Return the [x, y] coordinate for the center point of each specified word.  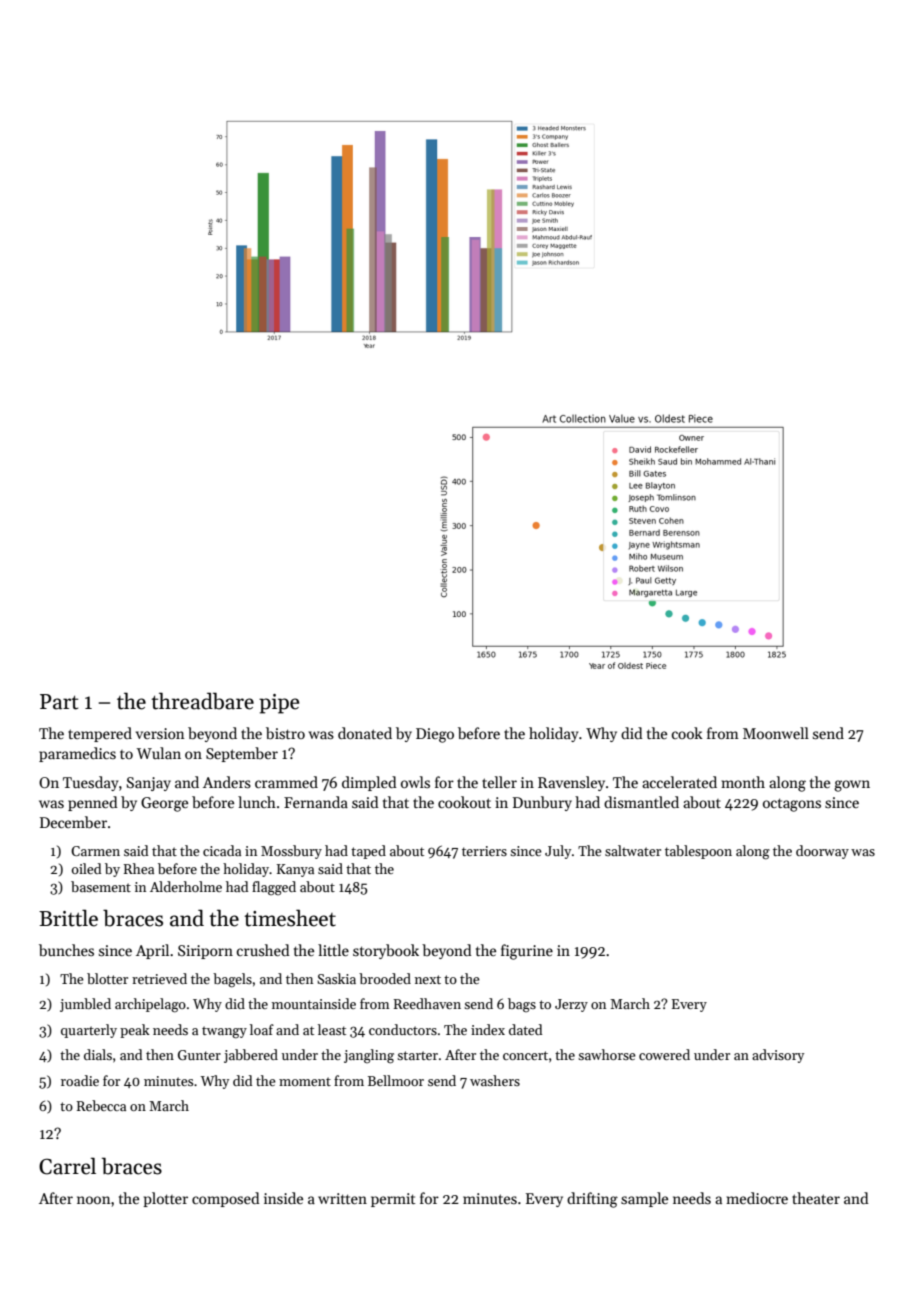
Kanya [295, 870]
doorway [822, 852]
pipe [279, 704]
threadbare [202, 701]
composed [226, 1199]
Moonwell [776, 733]
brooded [385, 978]
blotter [107, 978]
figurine [527, 952]
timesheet [290, 918]
